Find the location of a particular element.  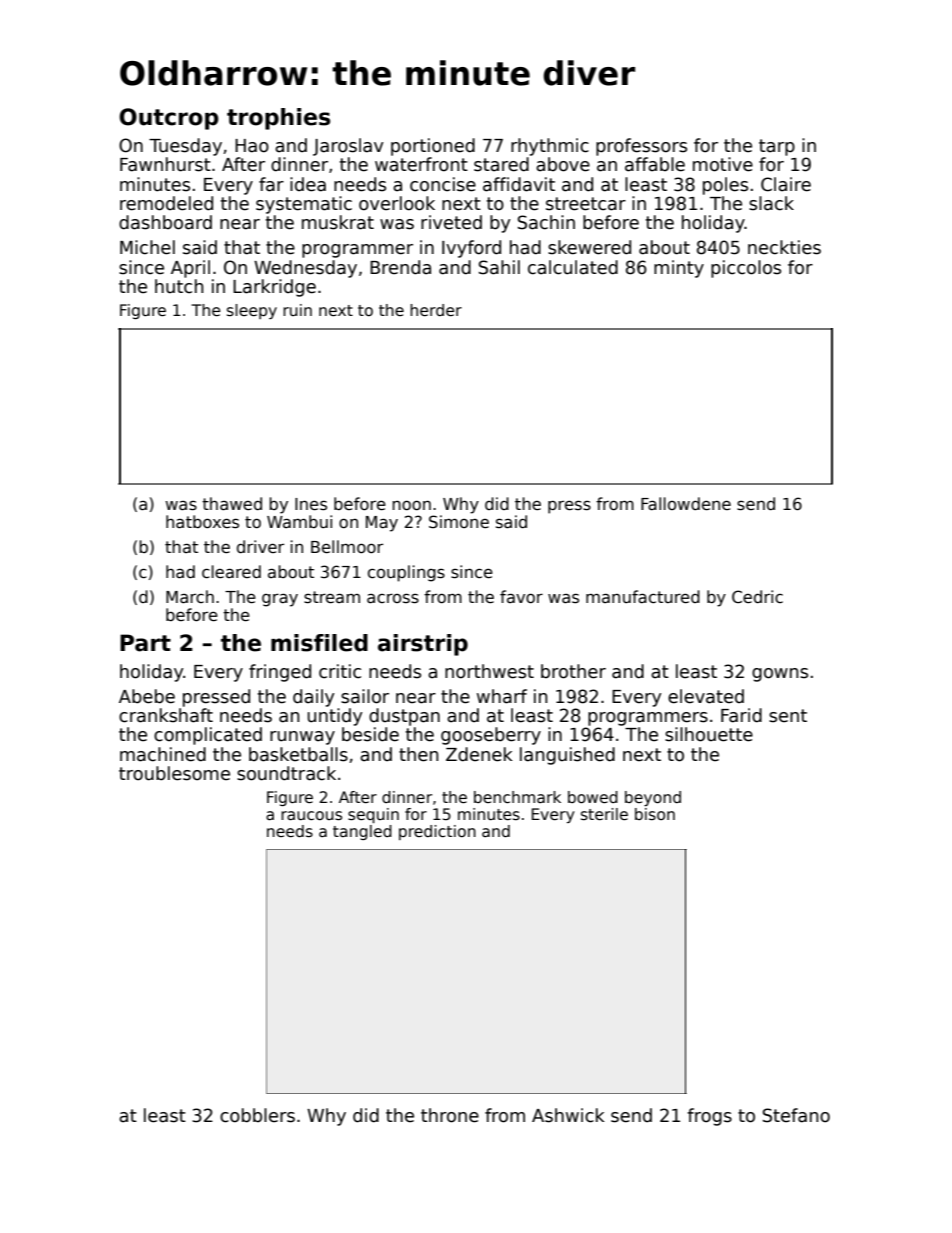

Part is located at coordinates (145, 643).
